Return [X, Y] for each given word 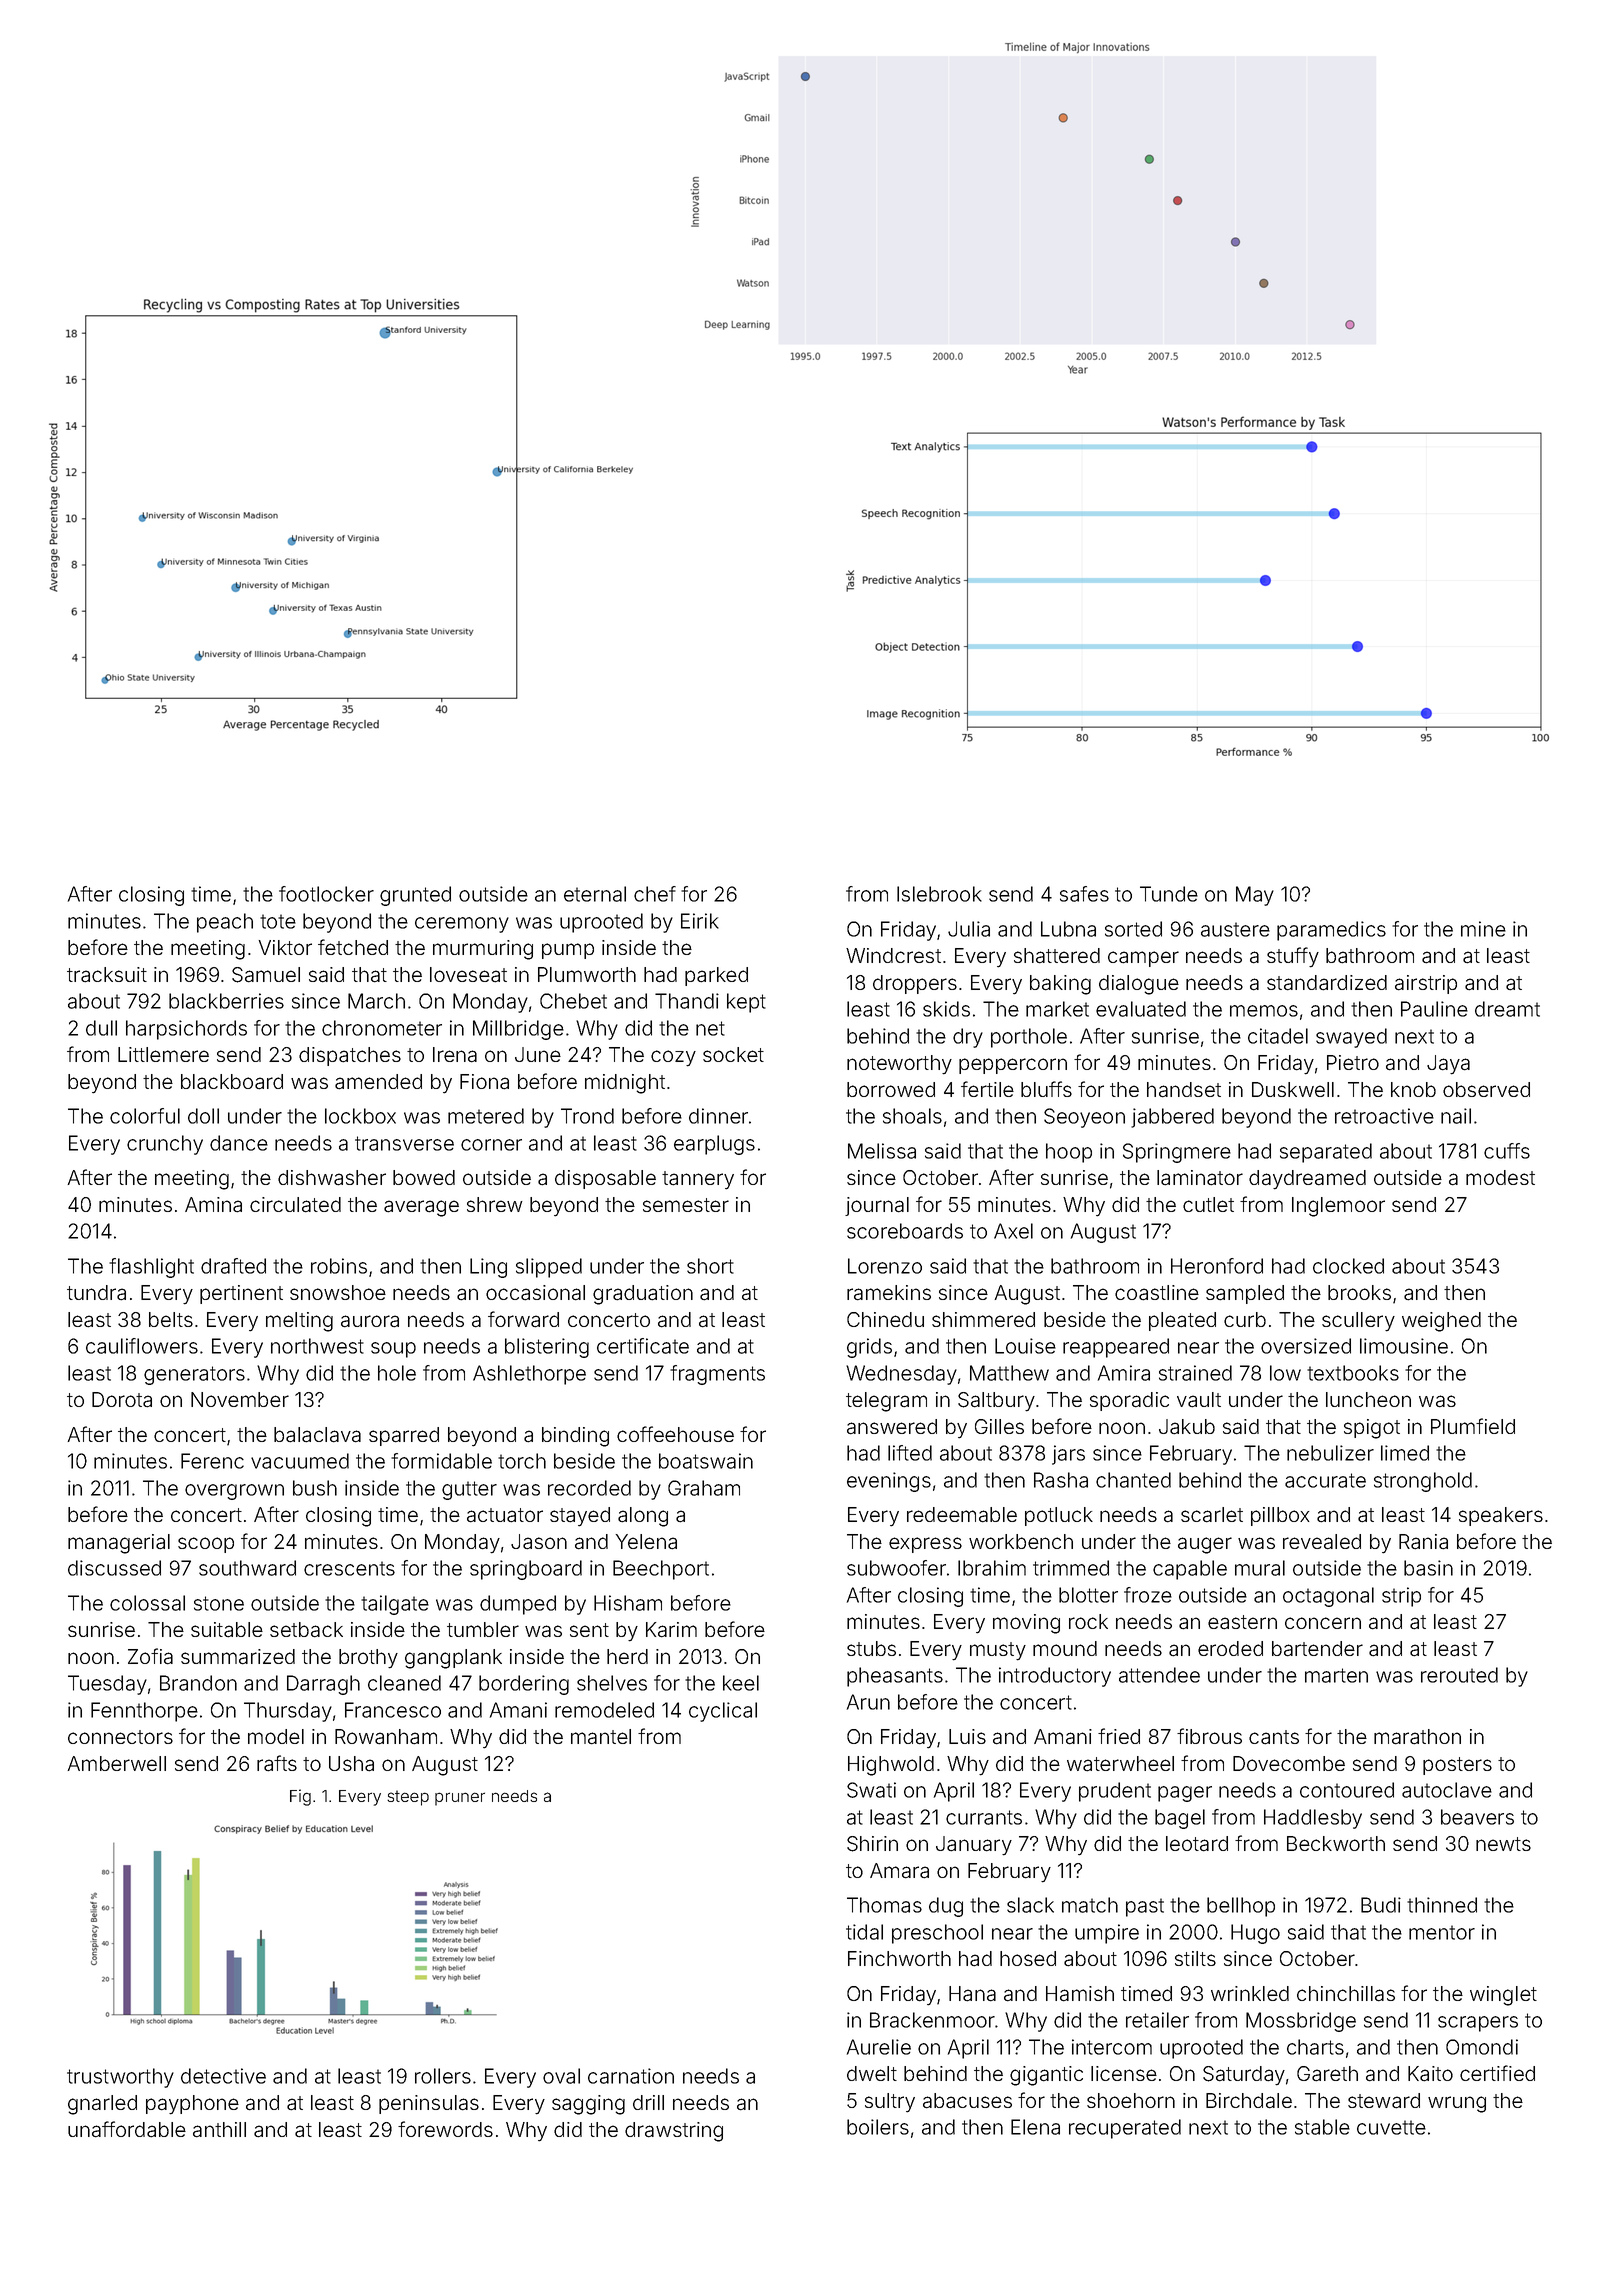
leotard [1197, 1844]
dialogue [1139, 985]
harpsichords [186, 1030]
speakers [1501, 1516]
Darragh [323, 1685]
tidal [864, 1932]
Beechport [661, 1570]
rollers [443, 2076]
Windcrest [893, 955]
